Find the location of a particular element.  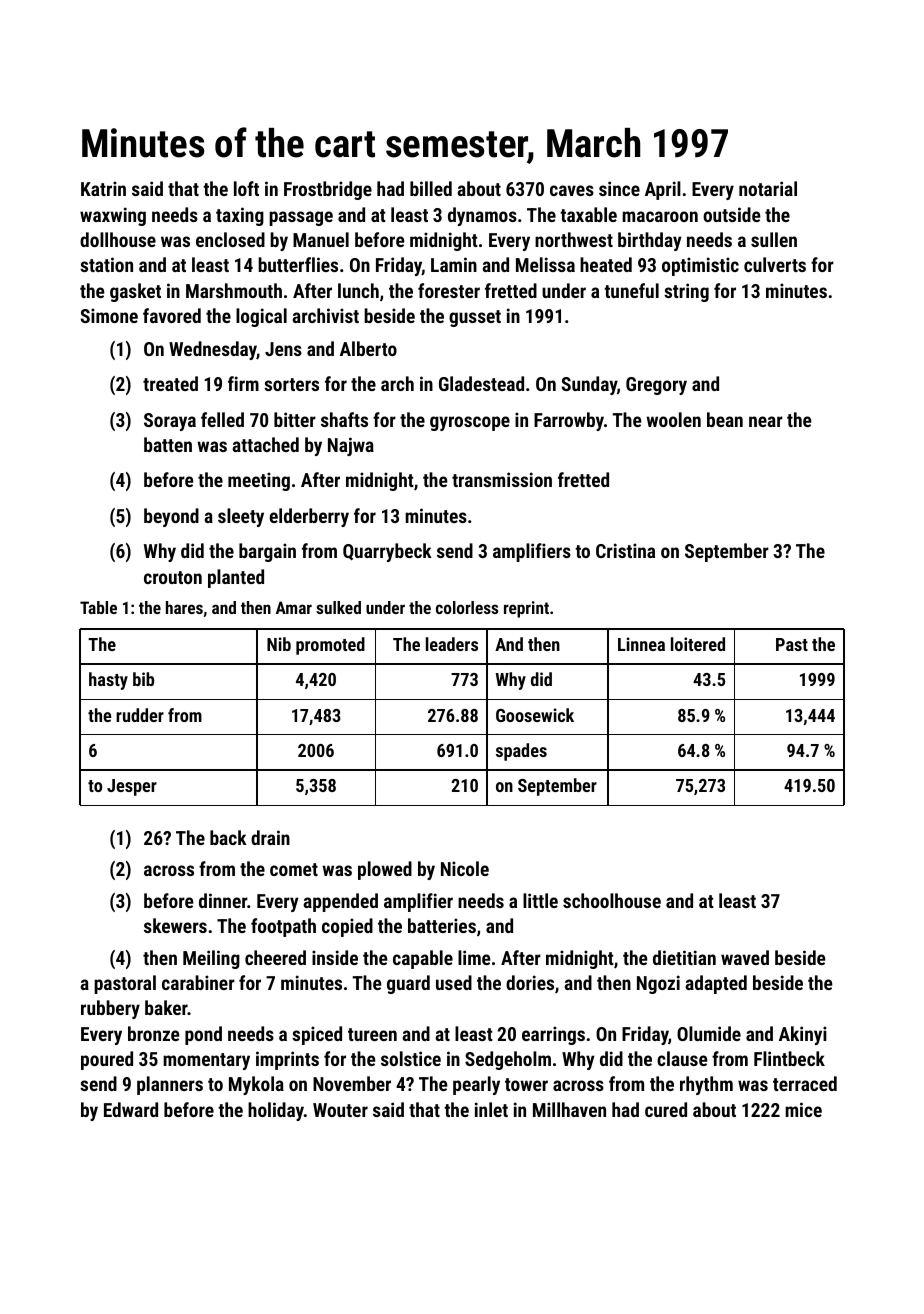

Gregory is located at coordinates (656, 386).
